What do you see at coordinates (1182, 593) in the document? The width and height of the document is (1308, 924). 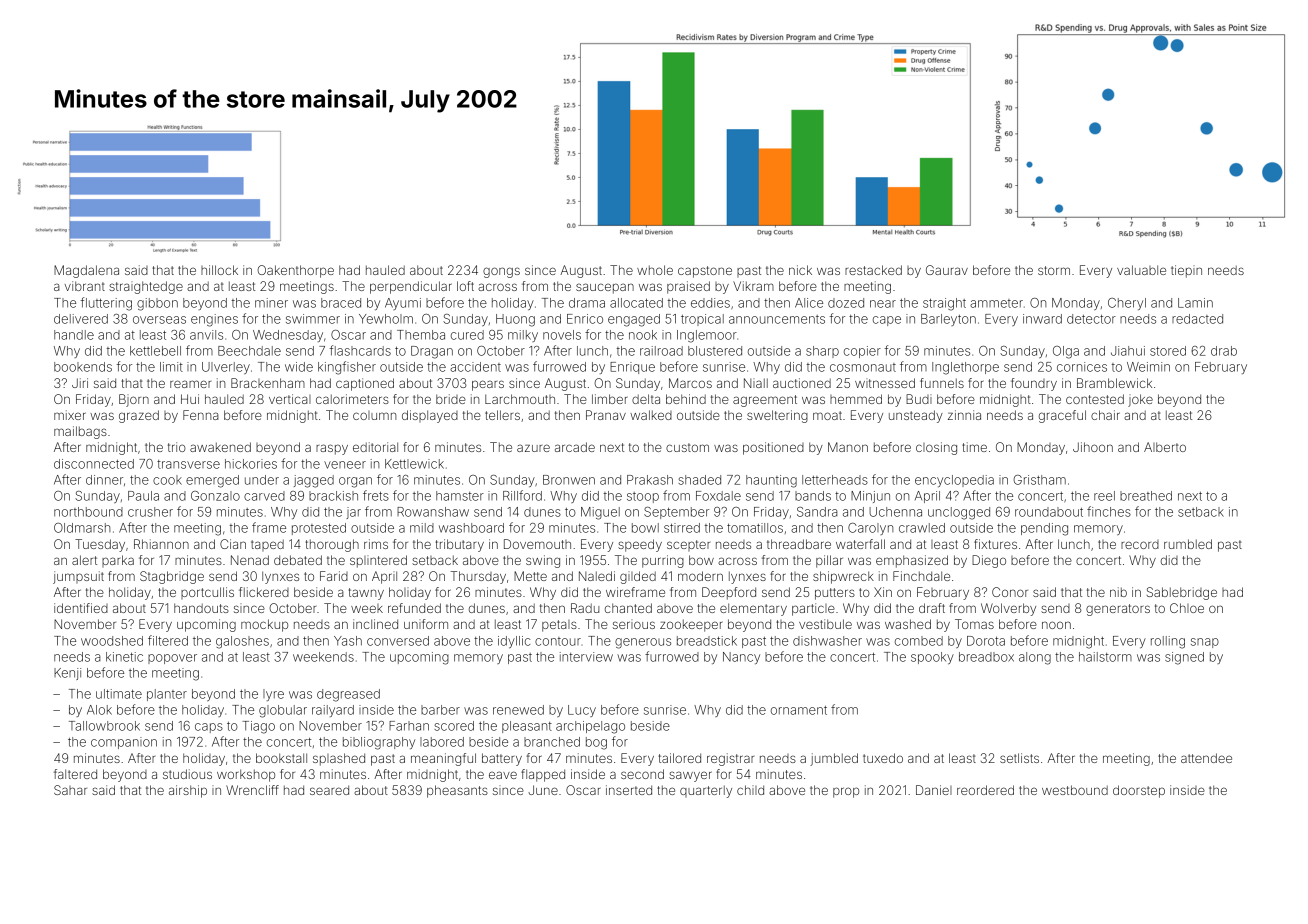 I see `Sablebridge` at bounding box center [1182, 593].
